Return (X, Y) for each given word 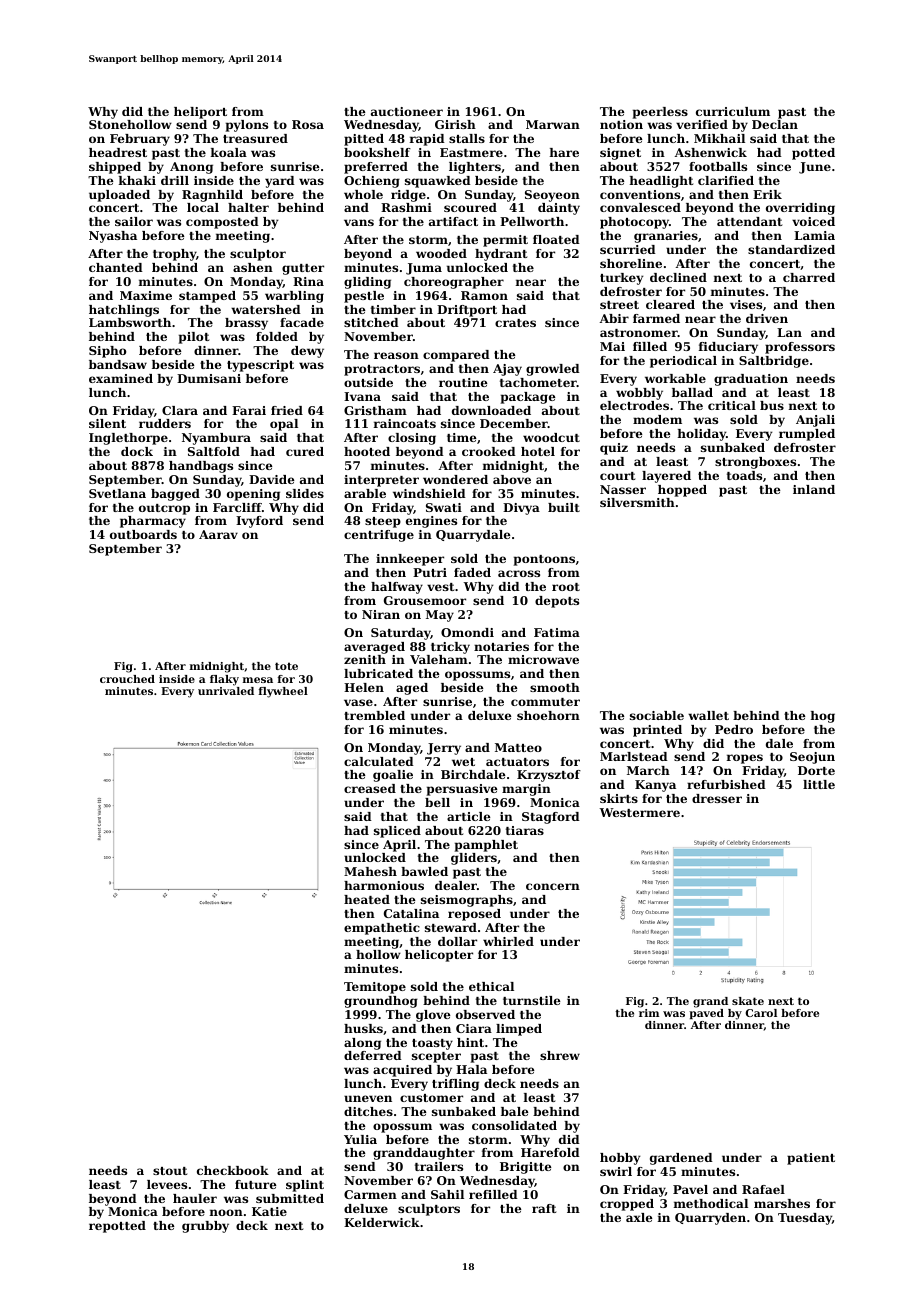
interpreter (381, 481)
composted (222, 223)
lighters (475, 168)
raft (544, 1208)
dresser (717, 798)
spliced (397, 832)
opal (284, 425)
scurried (628, 249)
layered (666, 477)
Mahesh (370, 871)
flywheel (283, 692)
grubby (205, 1227)
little (819, 784)
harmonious (384, 885)
